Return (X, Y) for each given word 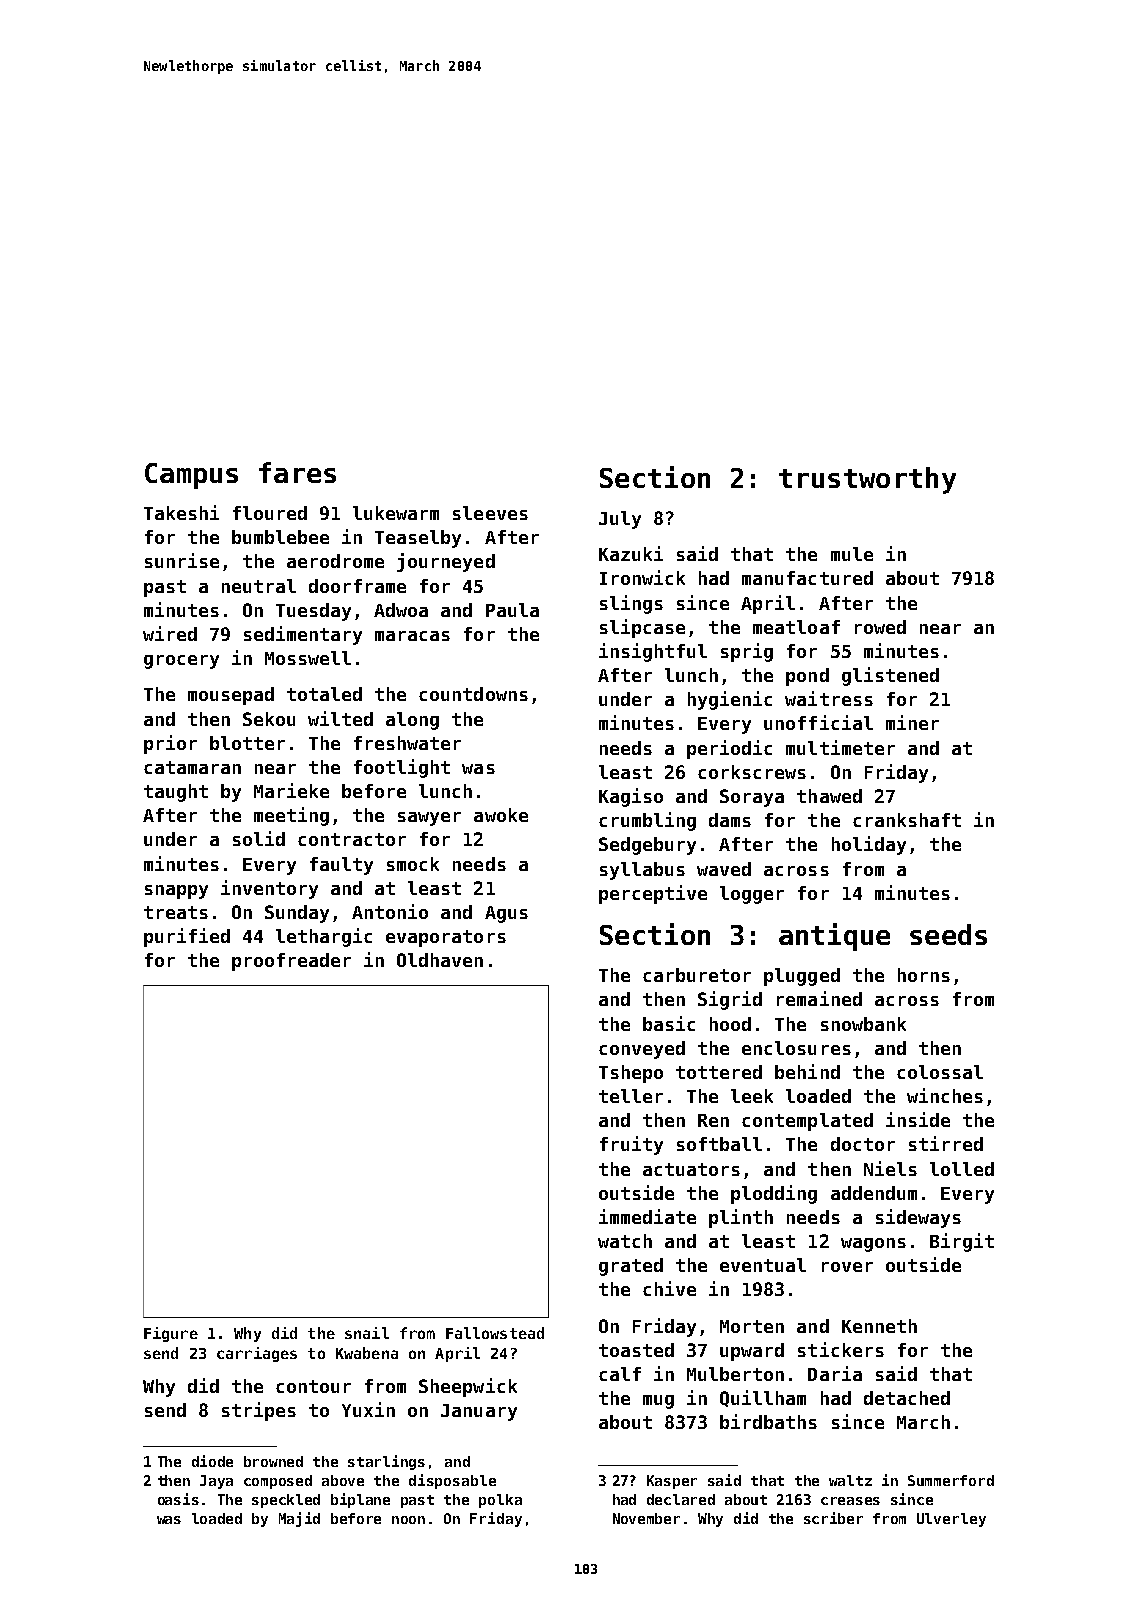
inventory (269, 889)
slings (631, 604)
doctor (863, 1144)
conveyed (642, 1050)
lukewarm (396, 513)
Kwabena (367, 1353)
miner (912, 722)
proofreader (291, 962)
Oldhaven (440, 960)
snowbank (863, 1024)
